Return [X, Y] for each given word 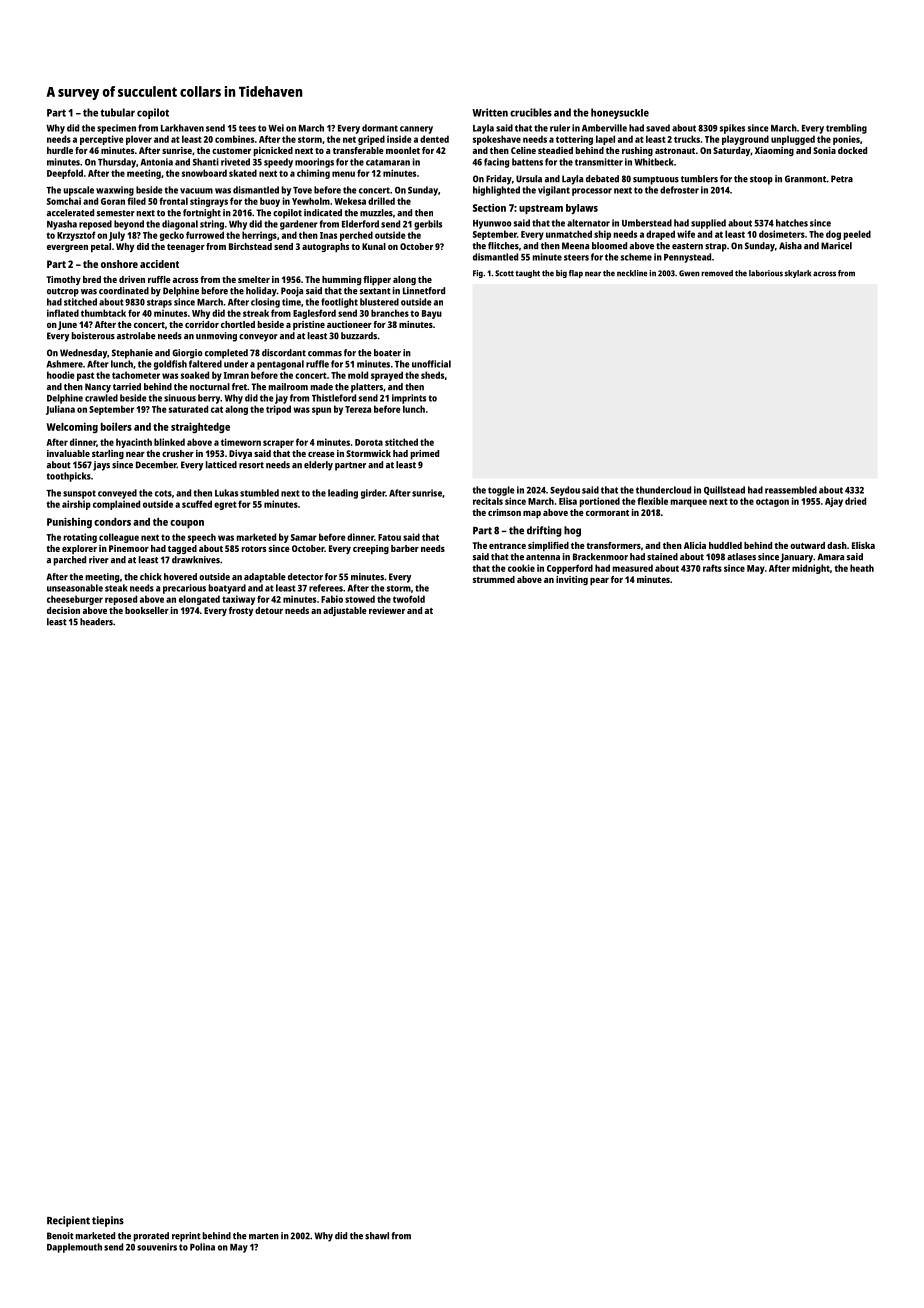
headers [96, 622]
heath [862, 568]
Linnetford [424, 291]
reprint [186, 1237]
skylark [797, 274]
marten [264, 1236]
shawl [377, 1236]
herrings [259, 236]
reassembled [791, 490]
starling [108, 454]
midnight [811, 569]
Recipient [68, 1221]
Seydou [565, 491]
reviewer [387, 610]
